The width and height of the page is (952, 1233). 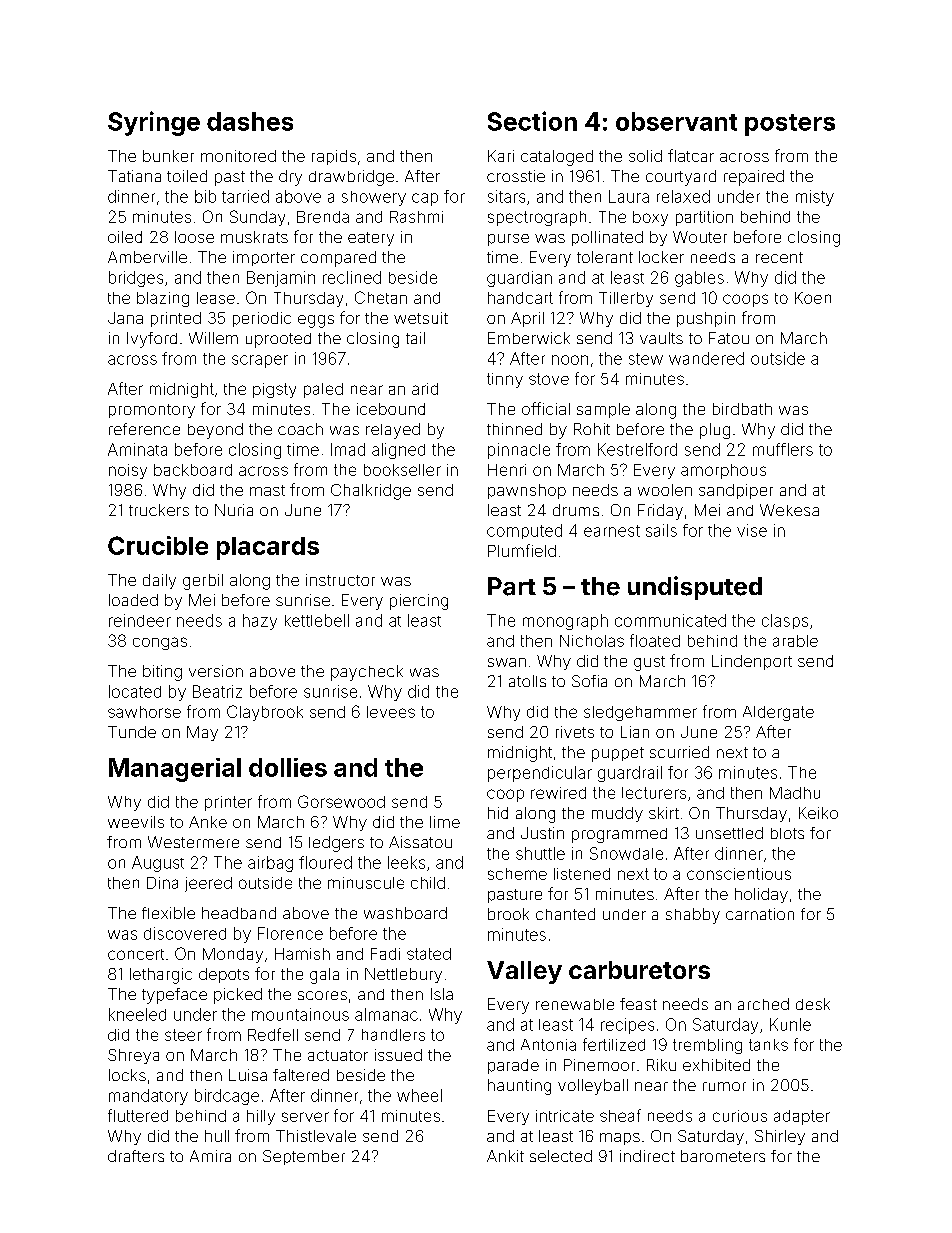 What do you see at coordinates (592, 641) in the page?
I see `Nicholas` at bounding box center [592, 641].
